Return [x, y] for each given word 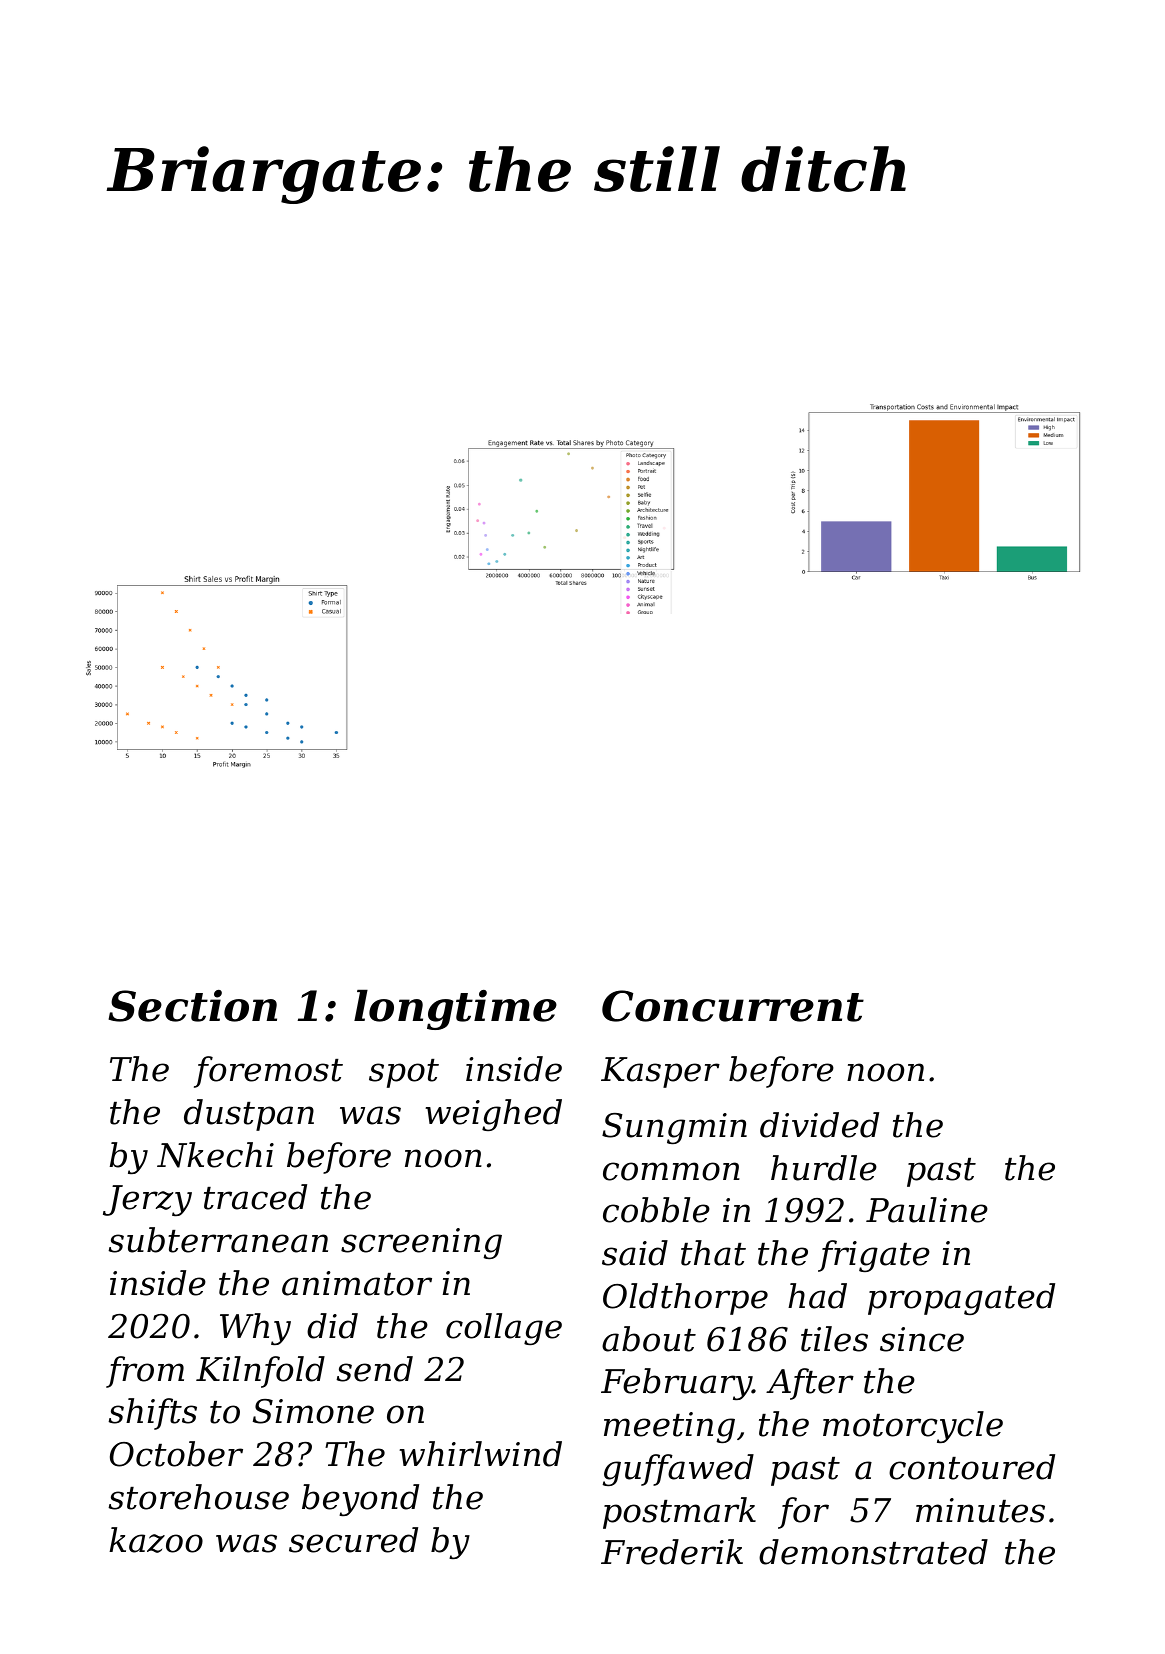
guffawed [678, 1470]
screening [421, 1243]
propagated [961, 1299]
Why [255, 1329]
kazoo [156, 1540]
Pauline [927, 1210]
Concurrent [733, 1006]
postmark [679, 1513]
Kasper [660, 1072]
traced [255, 1197]
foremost [268, 1072]
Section [192, 1006]
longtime [455, 1009]
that [713, 1253]
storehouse [198, 1497]
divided [819, 1125]
